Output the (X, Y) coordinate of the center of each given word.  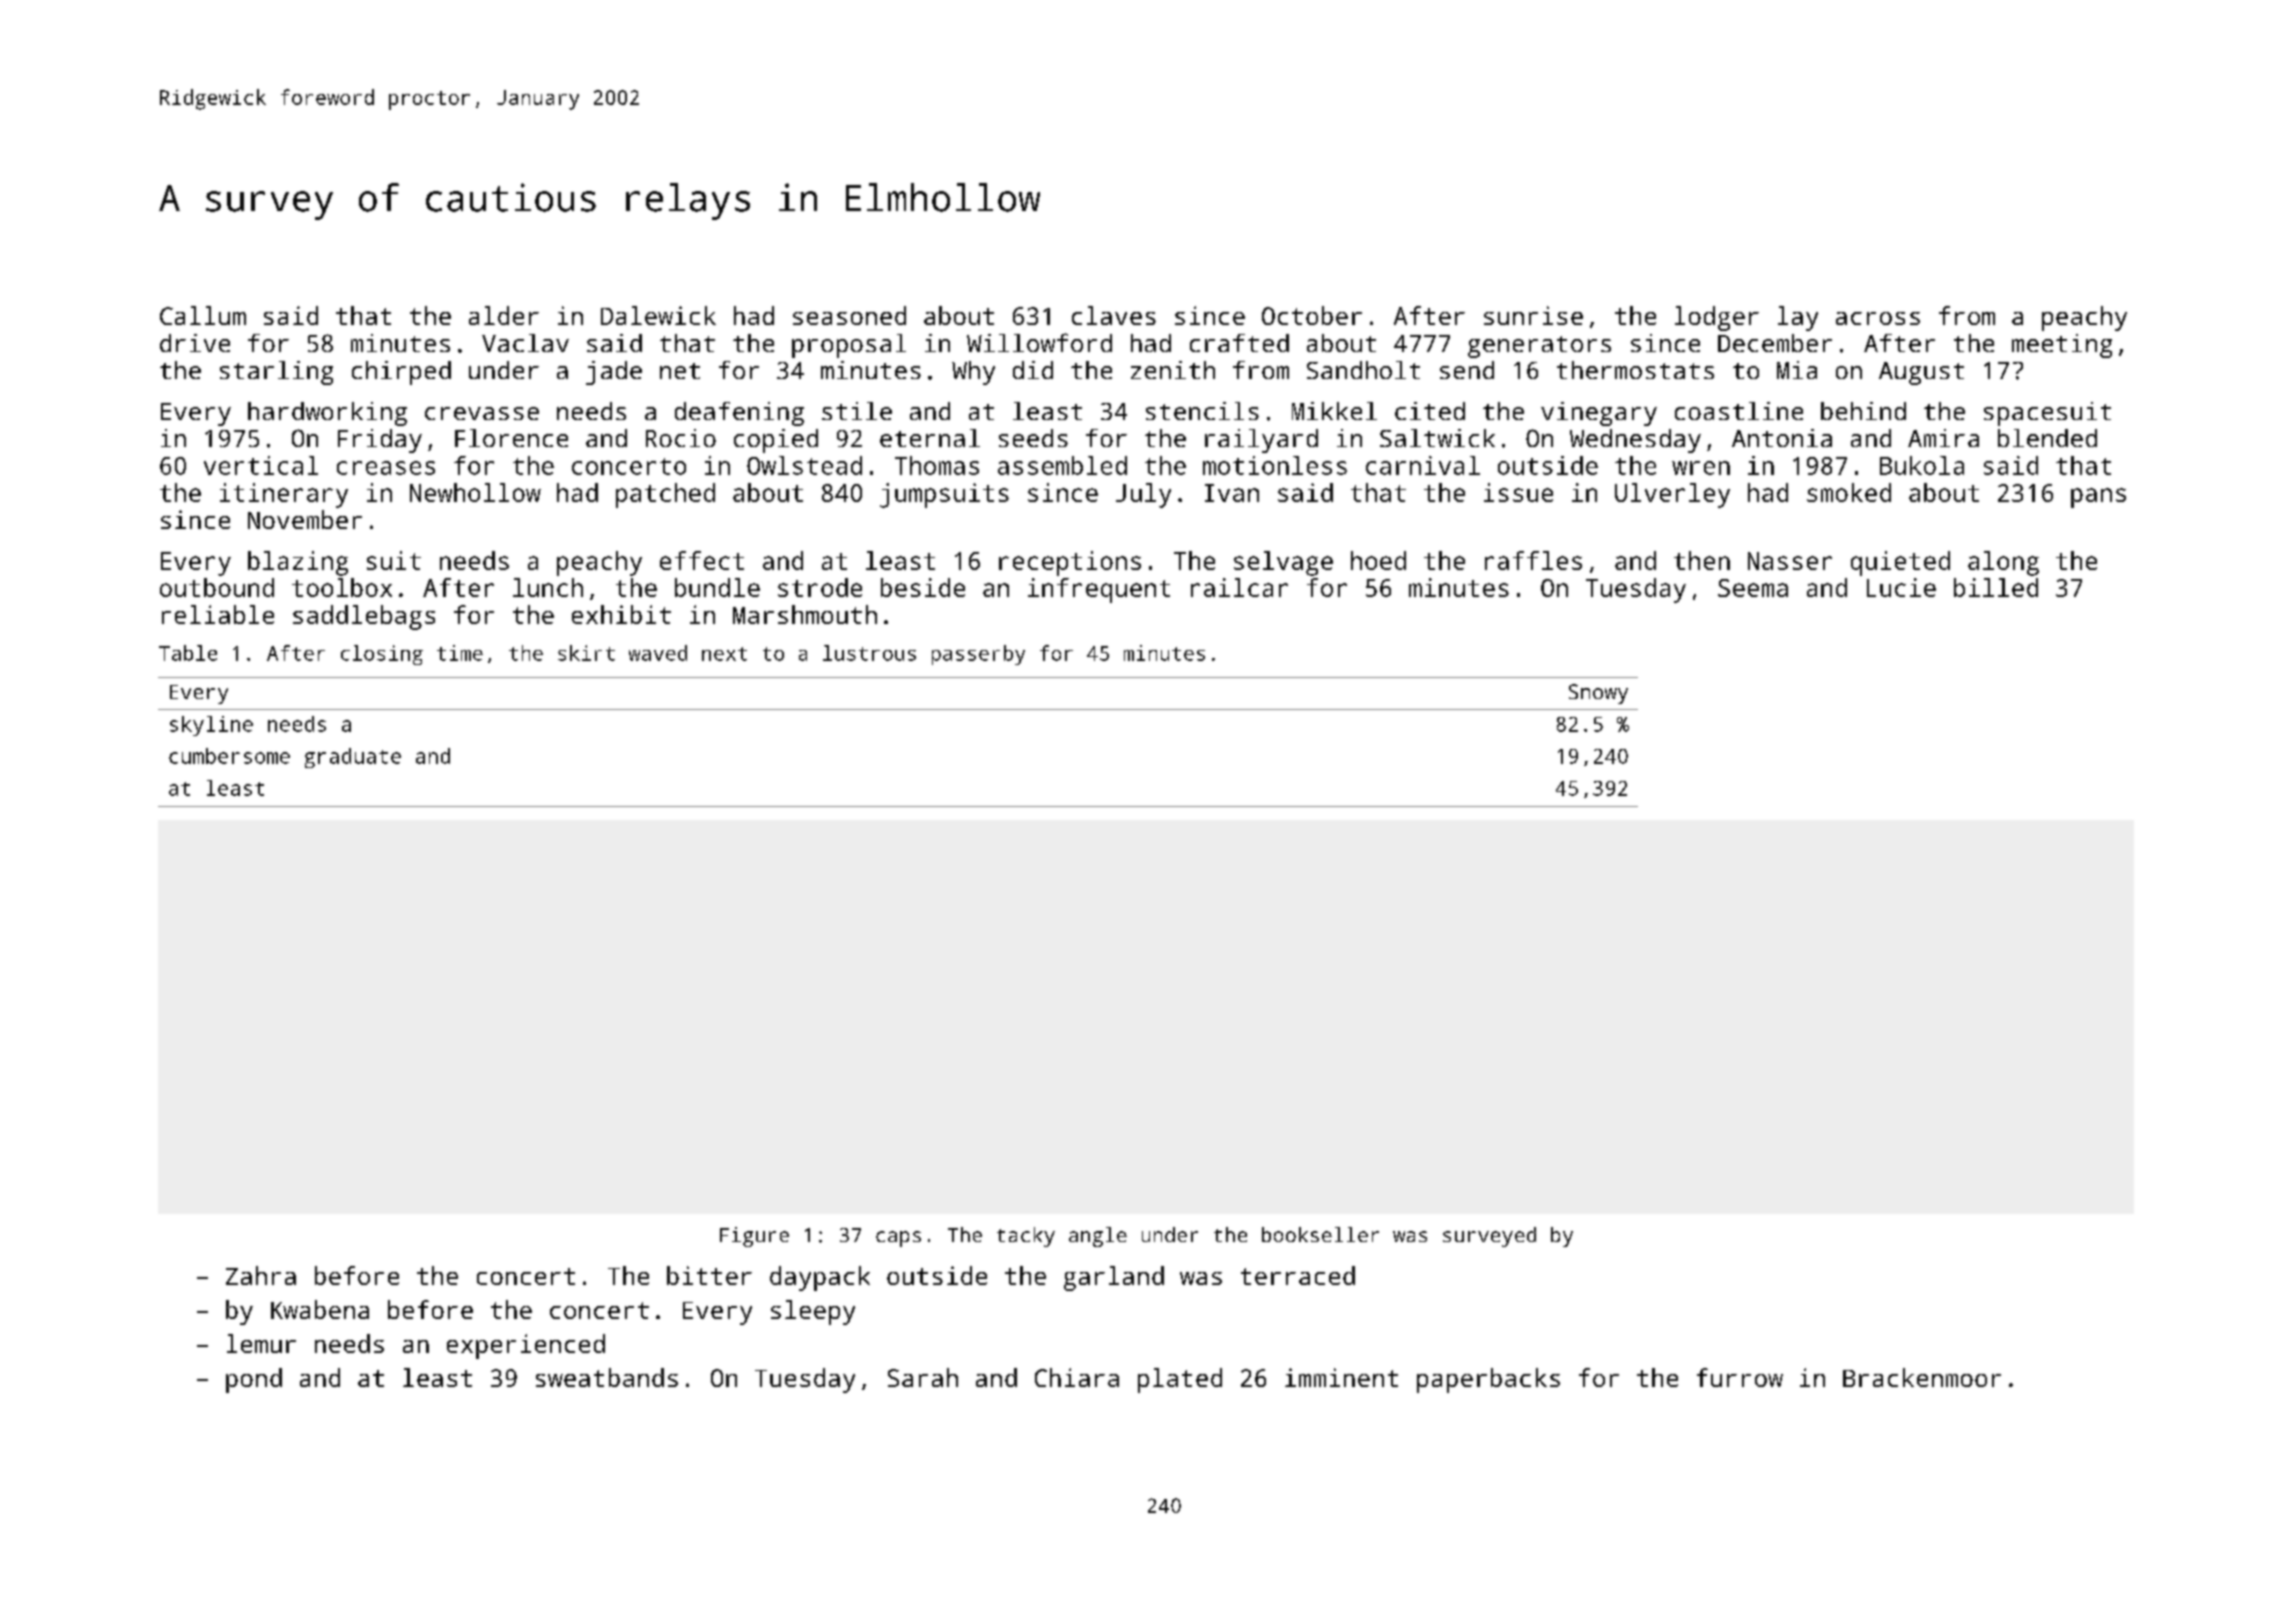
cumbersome (229, 756)
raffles (1533, 560)
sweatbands (607, 1377)
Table (188, 653)
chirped (401, 373)
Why (973, 373)
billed (1996, 587)
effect (702, 560)
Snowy (1598, 694)
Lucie (1901, 587)
